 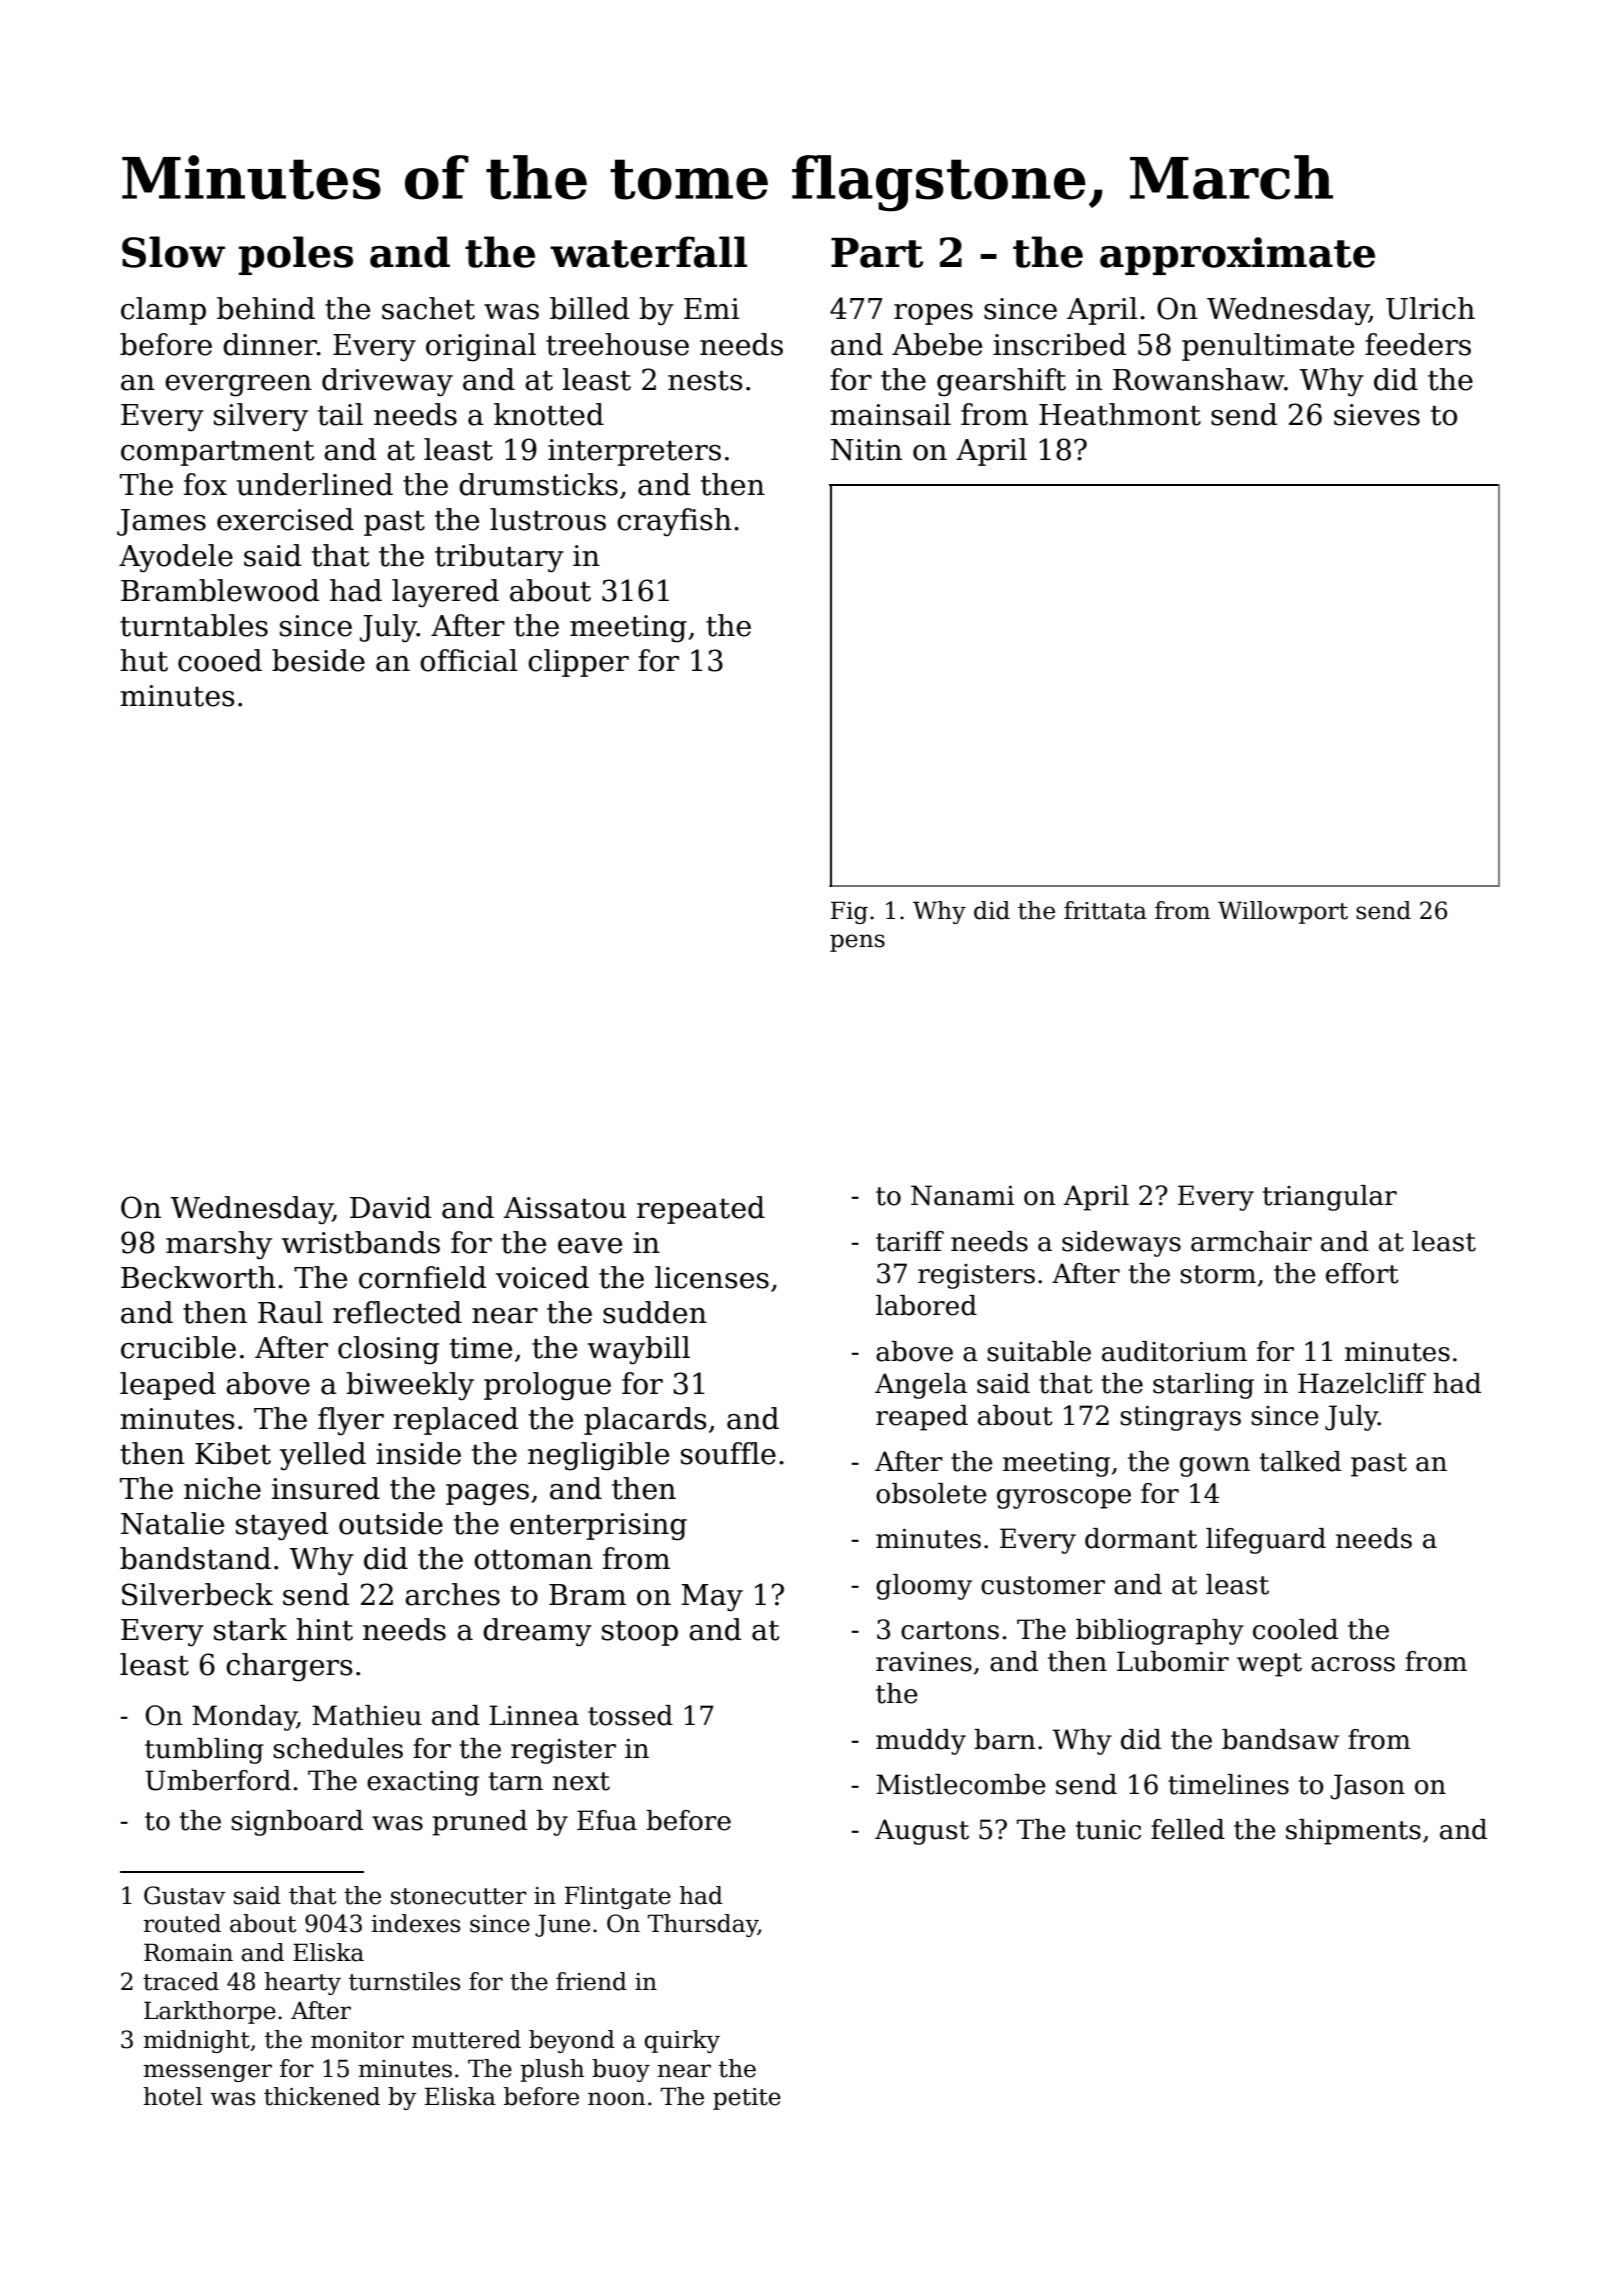 I want to click on frittata, so click(x=1105, y=910).
